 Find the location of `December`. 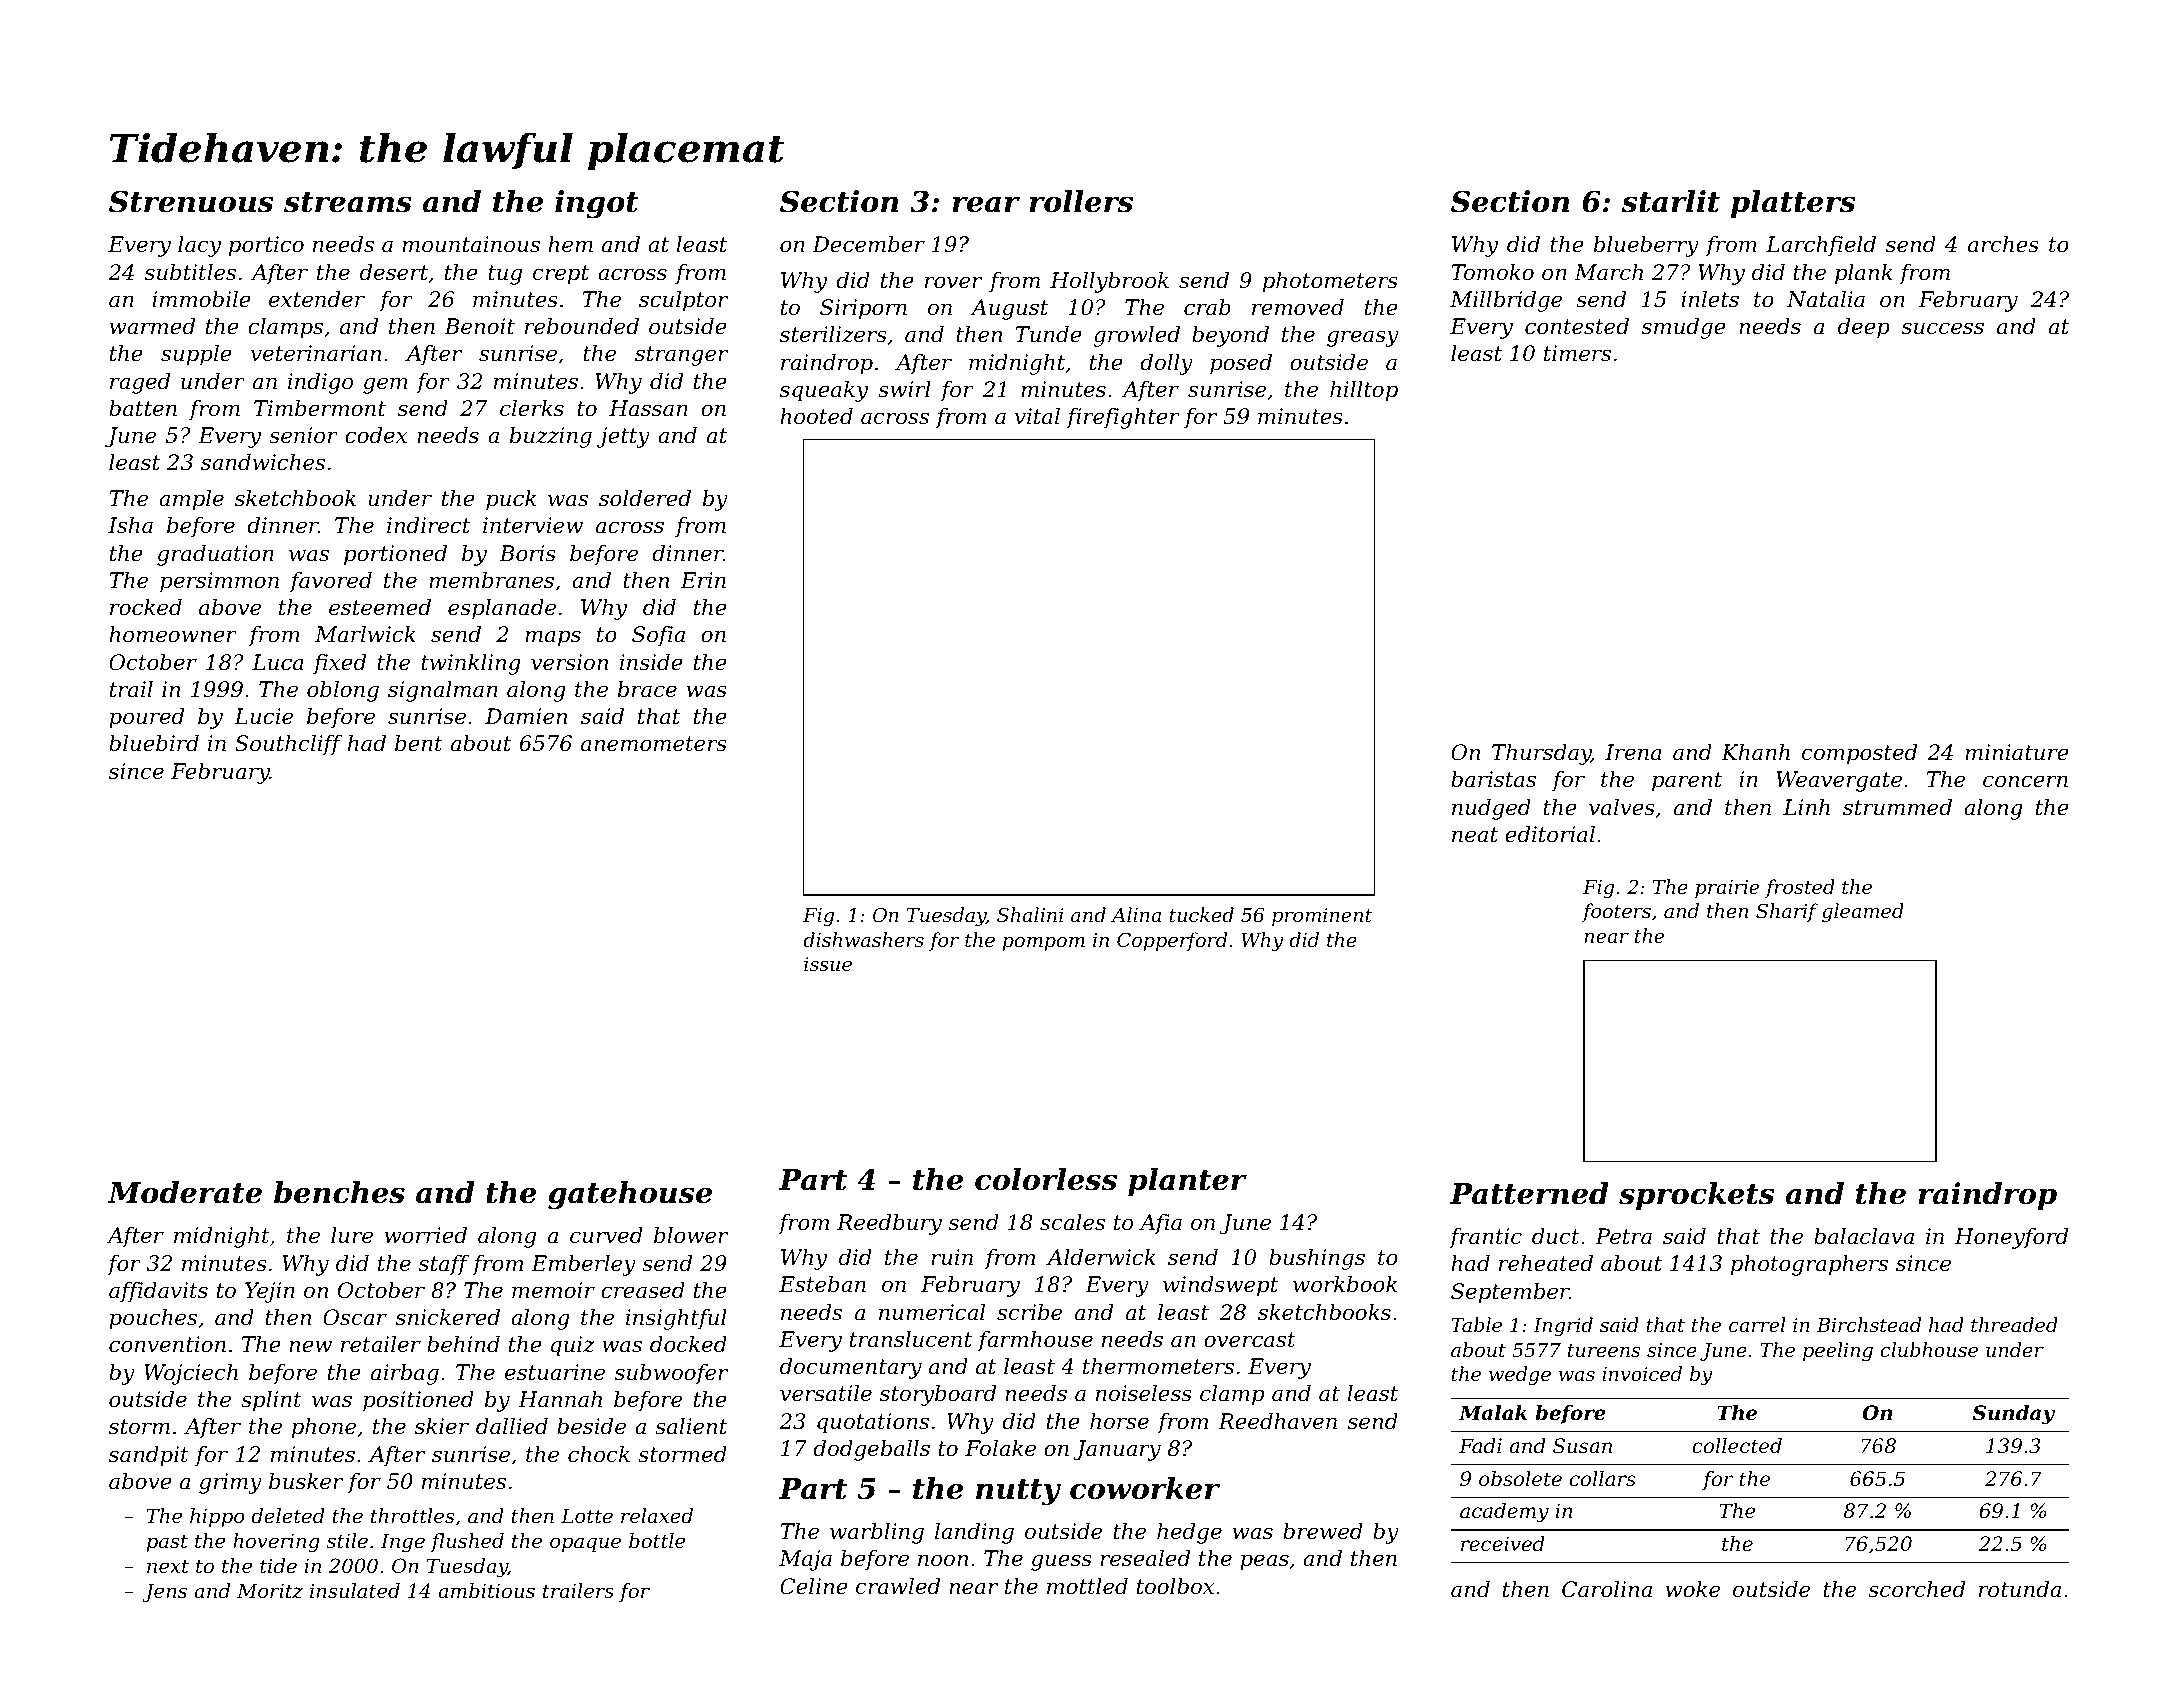

December is located at coordinates (868, 244).
